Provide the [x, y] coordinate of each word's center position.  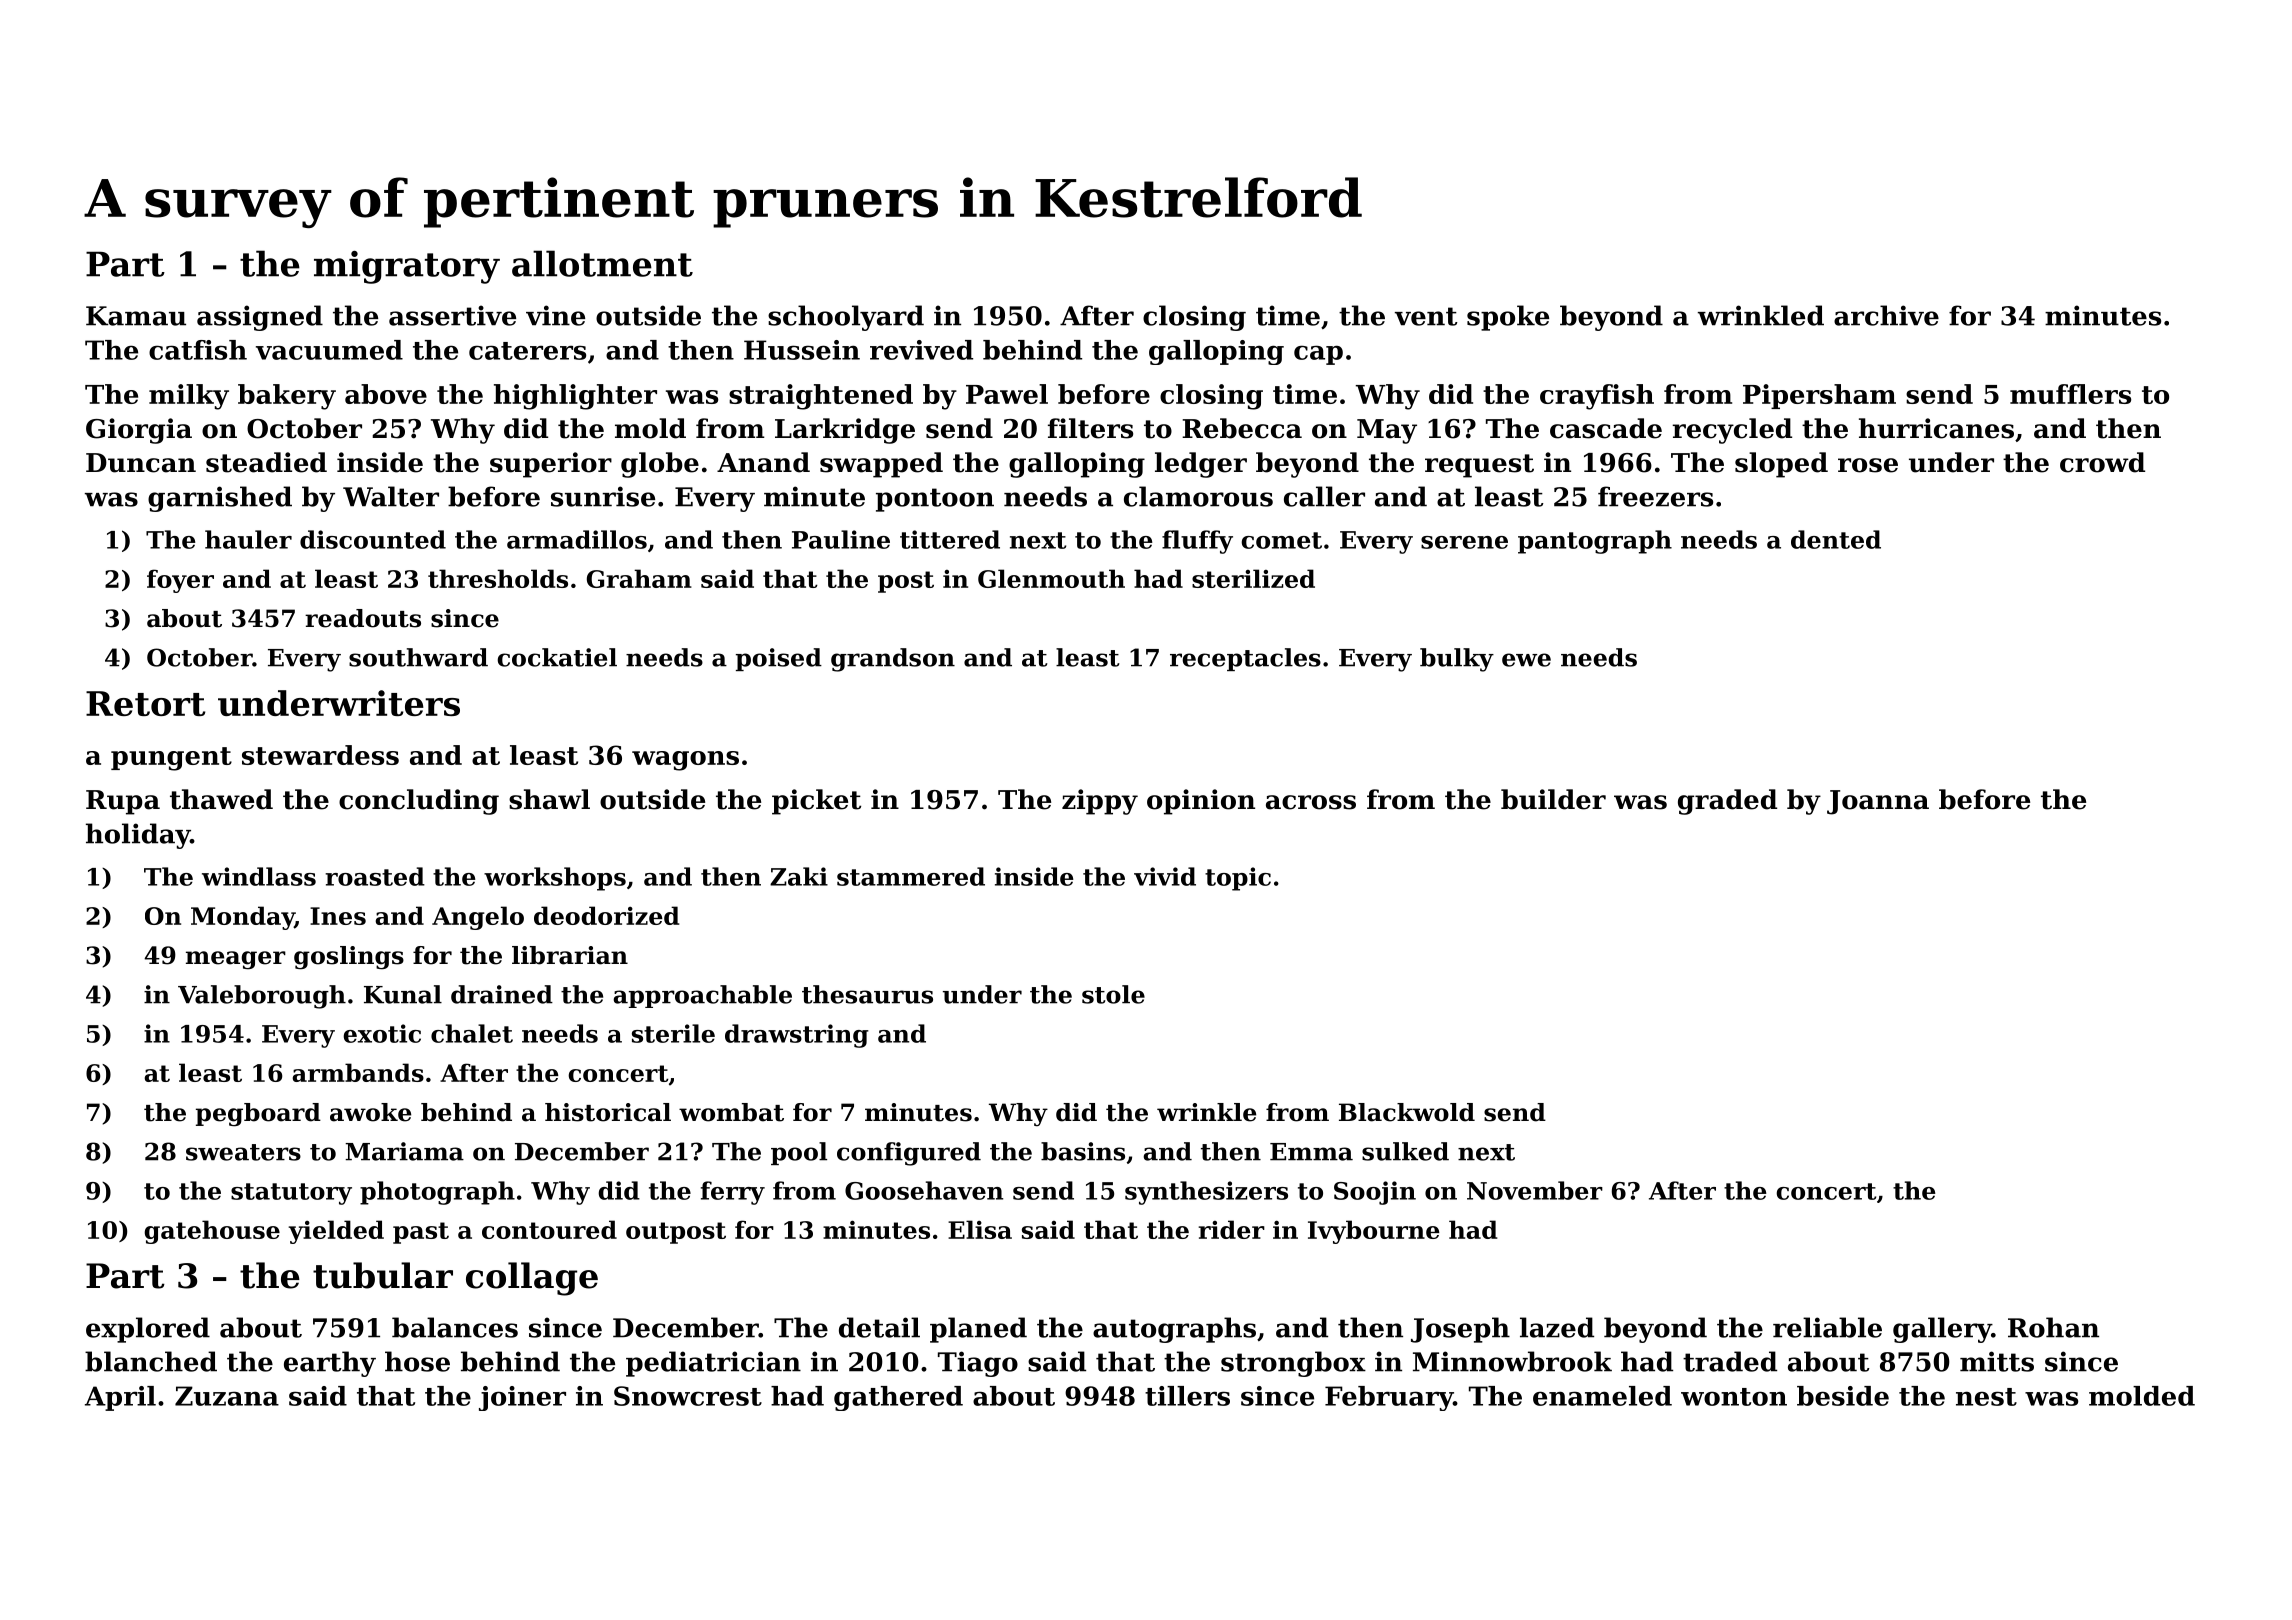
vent [1426, 316]
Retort [145, 703]
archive [1886, 315]
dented [1836, 539]
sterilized [1253, 578]
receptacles [1245, 659]
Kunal [403, 994]
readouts [363, 618]
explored [148, 1330]
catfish [198, 350]
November [1535, 1190]
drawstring [797, 1036]
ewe [1526, 660]
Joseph [1460, 1330]
